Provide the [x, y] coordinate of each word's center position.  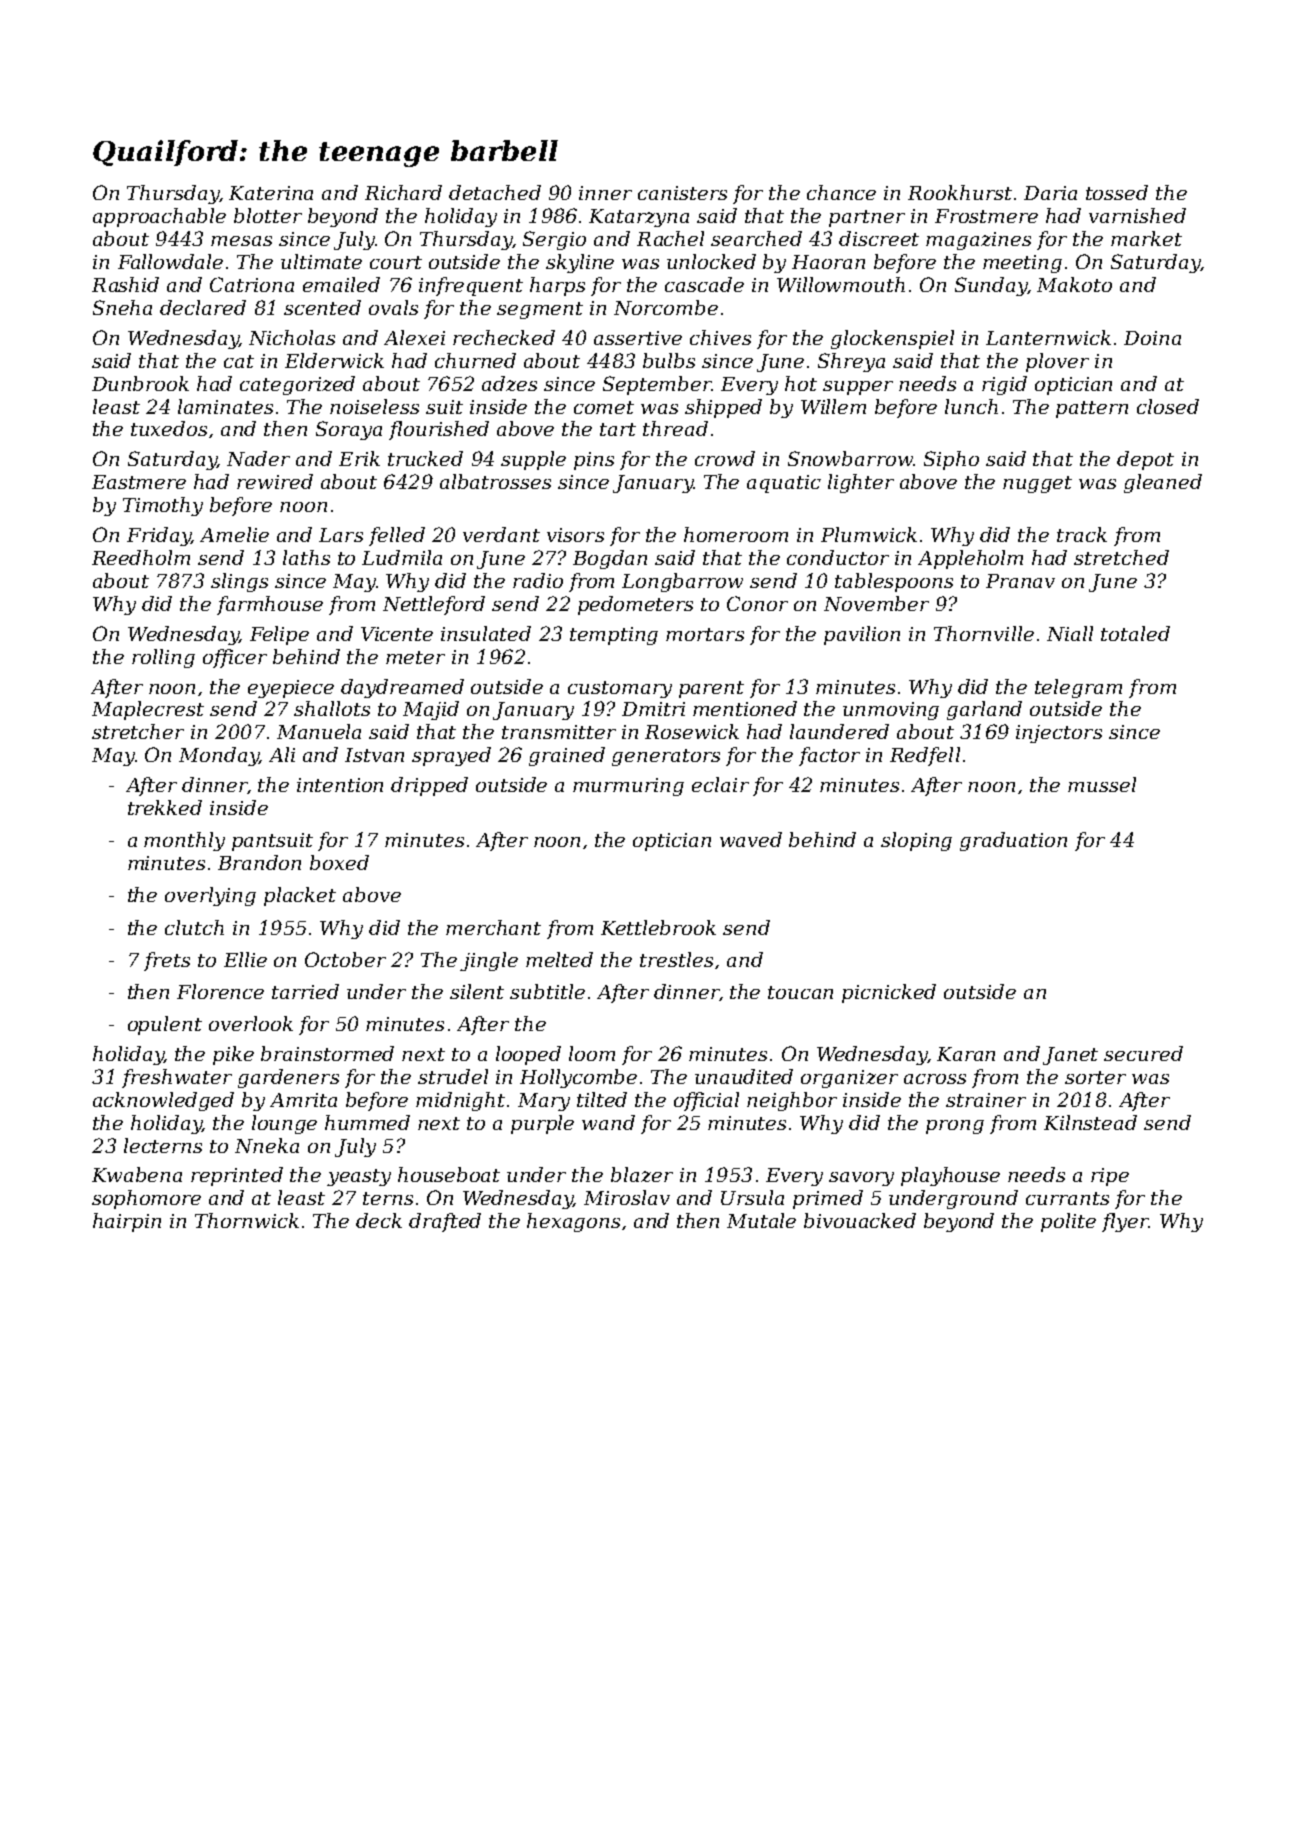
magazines [978, 241]
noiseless [374, 406]
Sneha [122, 307]
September [657, 385]
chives [720, 337]
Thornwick [247, 1220]
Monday [219, 756]
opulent [165, 1025]
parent [711, 689]
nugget [1037, 484]
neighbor [792, 1101]
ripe [1110, 1177]
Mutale [761, 1220]
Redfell [925, 756]
